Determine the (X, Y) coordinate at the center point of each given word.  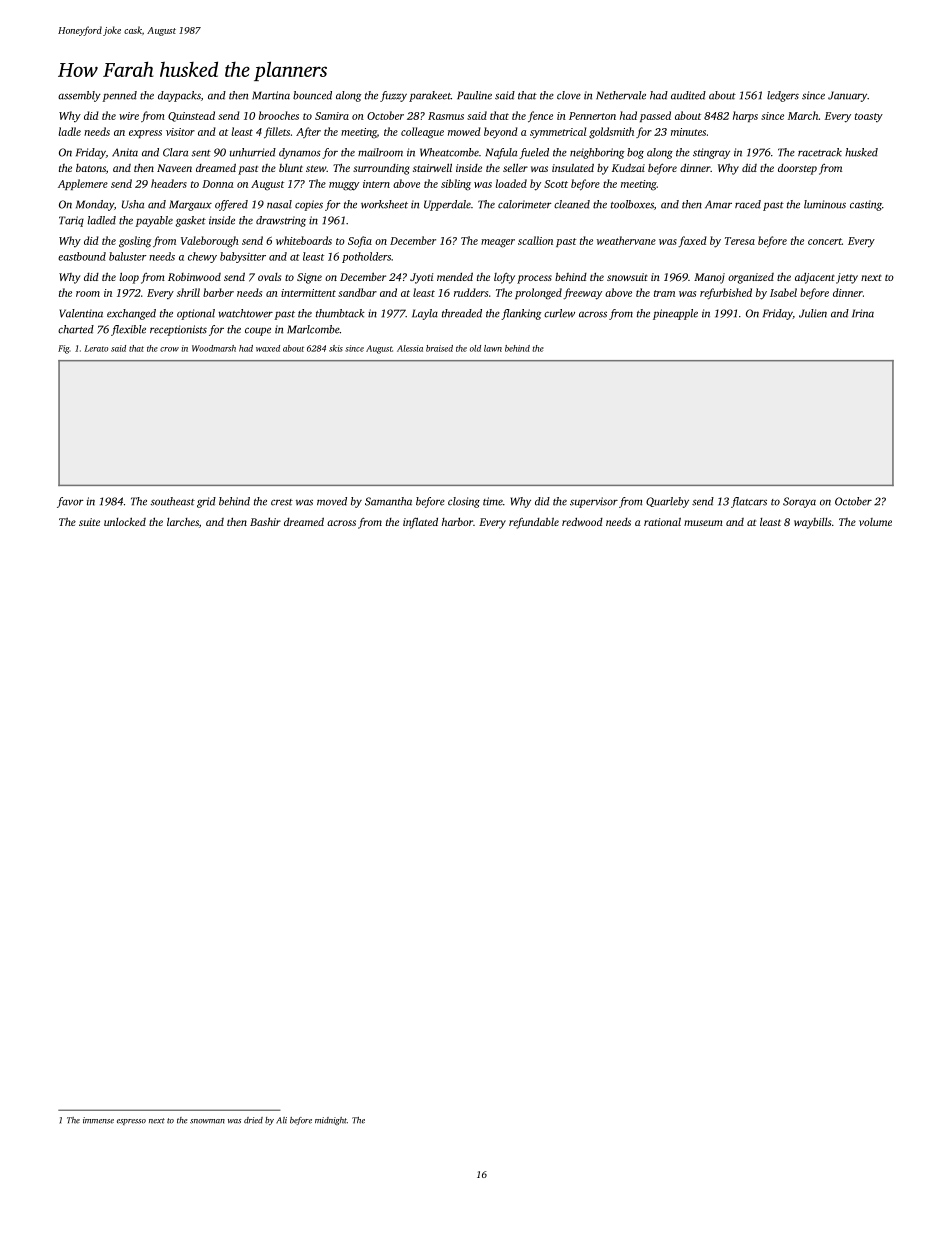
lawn (493, 348)
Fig (64, 349)
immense (98, 1120)
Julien (813, 313)
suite (89, 522)
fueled (534, 153)
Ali (281, 1120)
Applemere (83, 184)
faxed (692, 241)
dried (253, 1120)
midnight (331, 1121)
